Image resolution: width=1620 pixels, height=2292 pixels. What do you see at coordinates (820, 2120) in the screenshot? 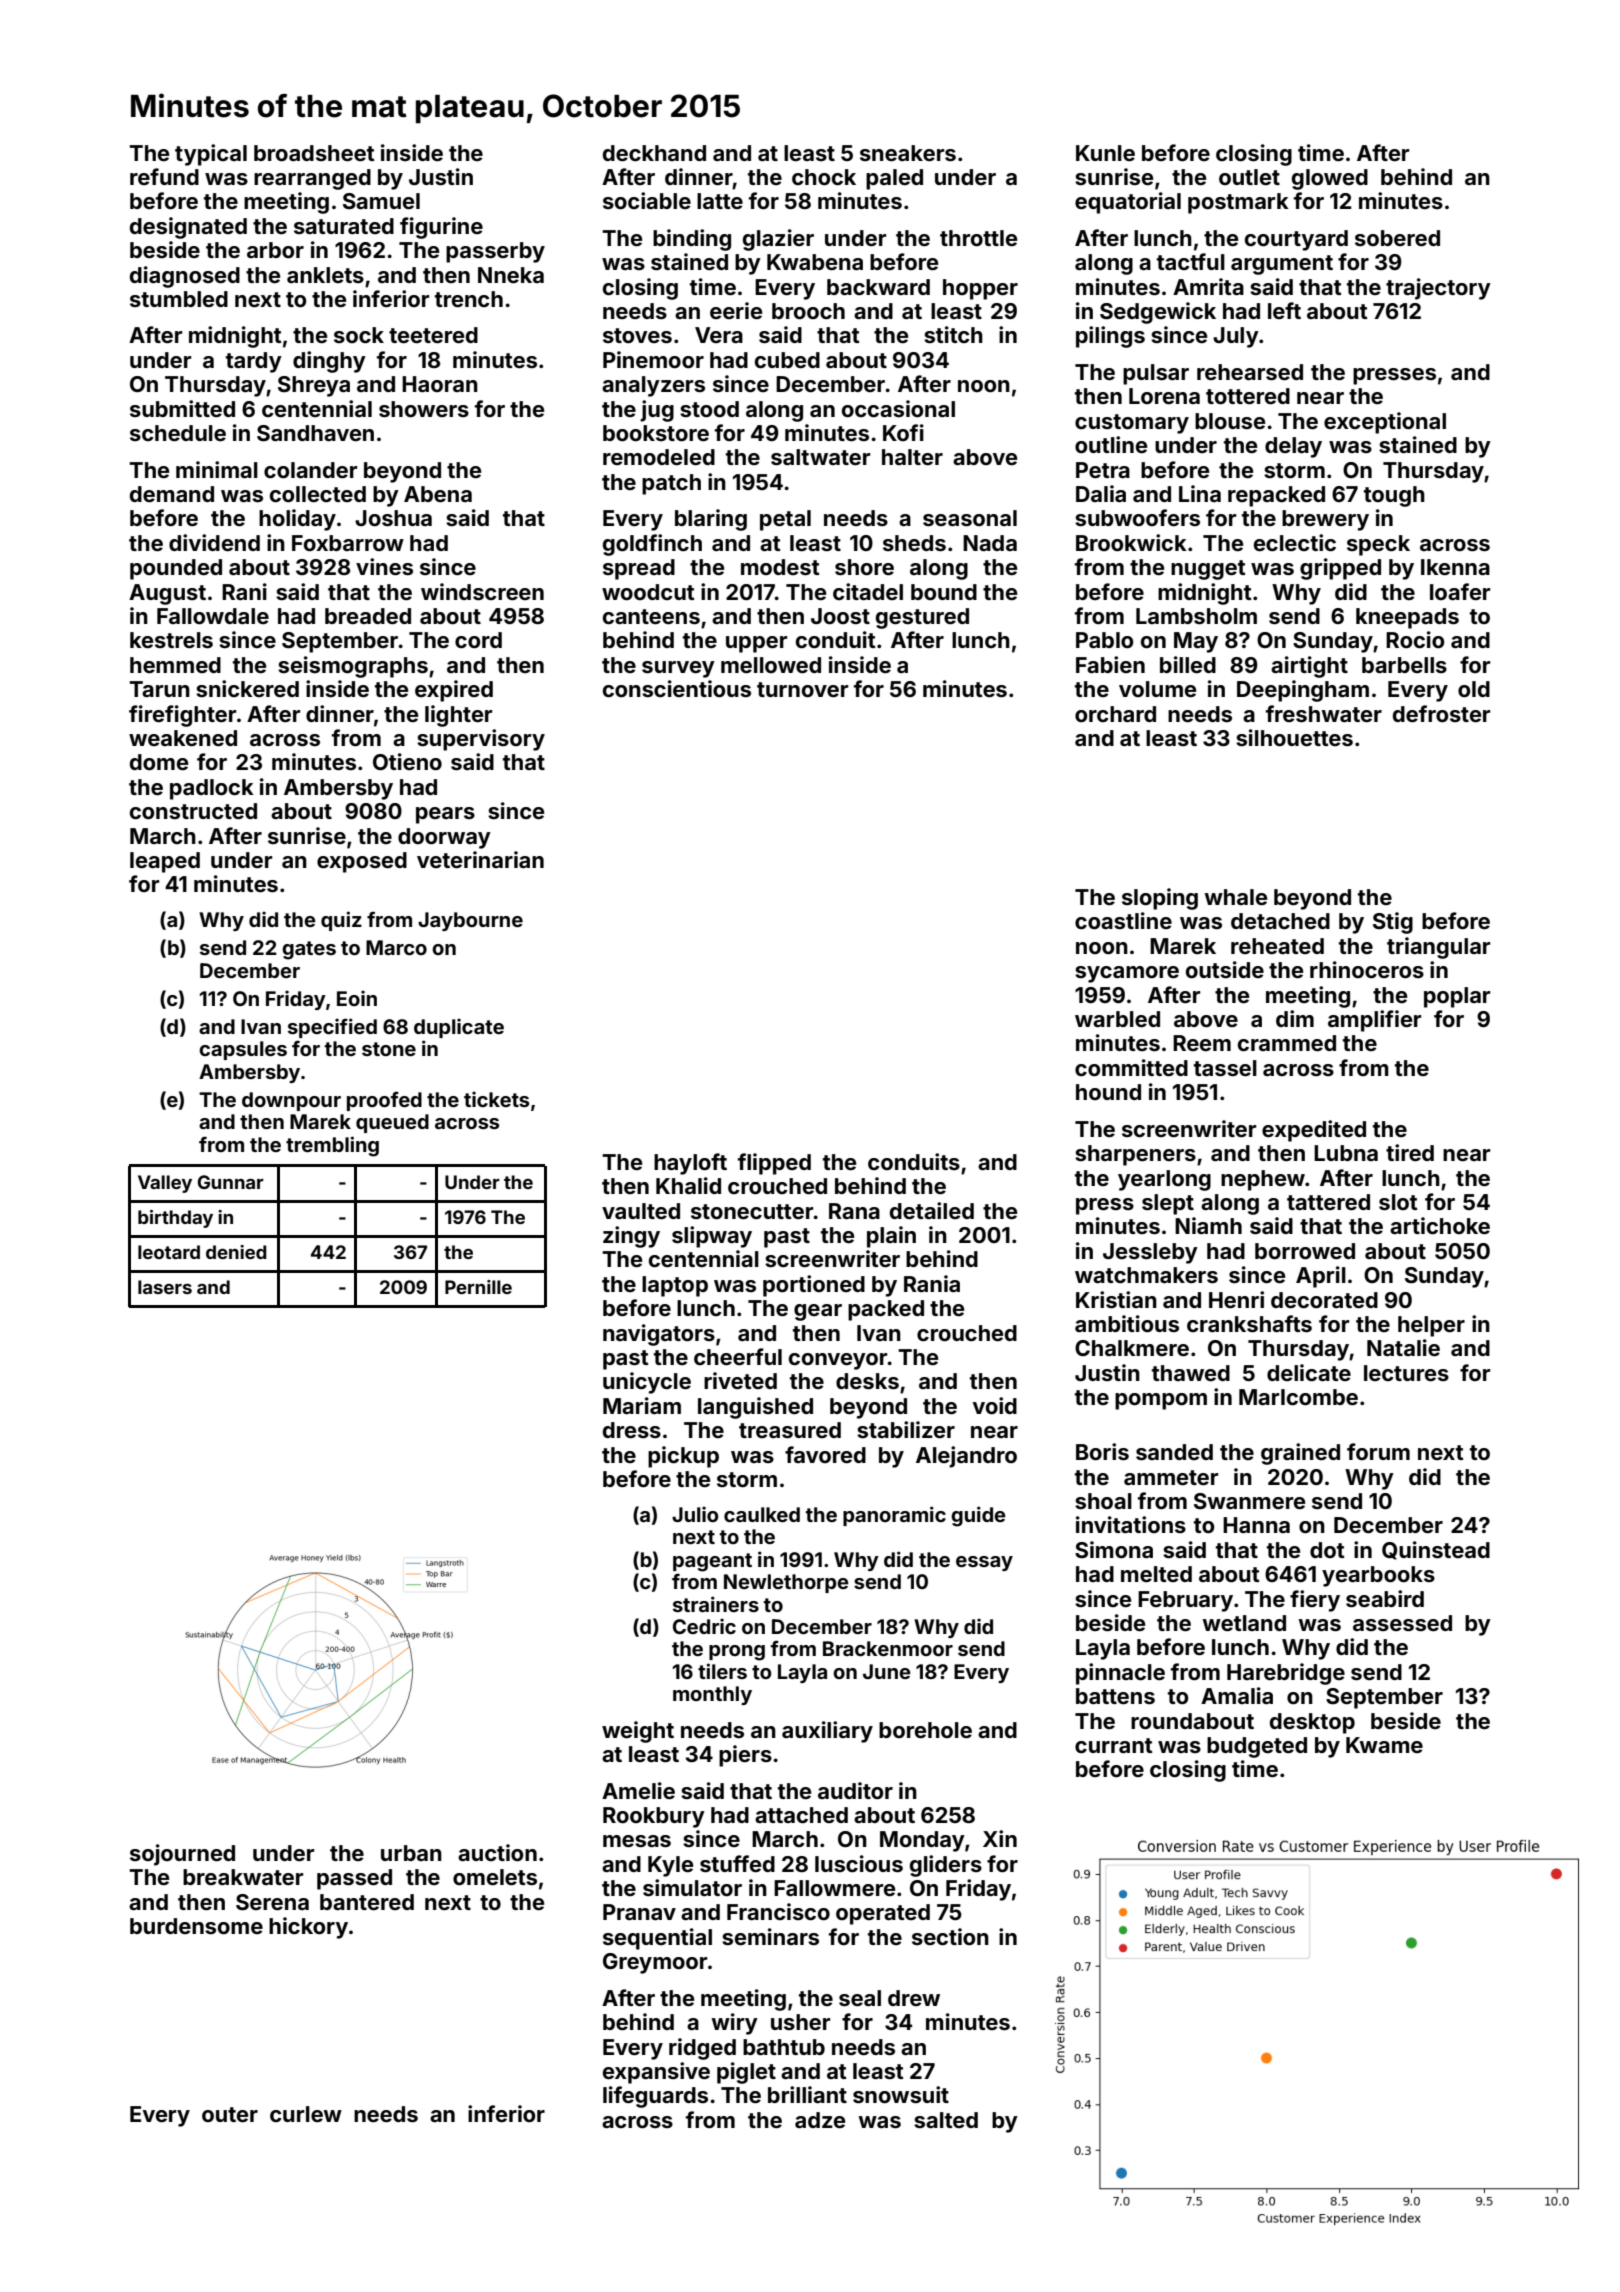
I see `adze` at bounding box center [820, 2120].
